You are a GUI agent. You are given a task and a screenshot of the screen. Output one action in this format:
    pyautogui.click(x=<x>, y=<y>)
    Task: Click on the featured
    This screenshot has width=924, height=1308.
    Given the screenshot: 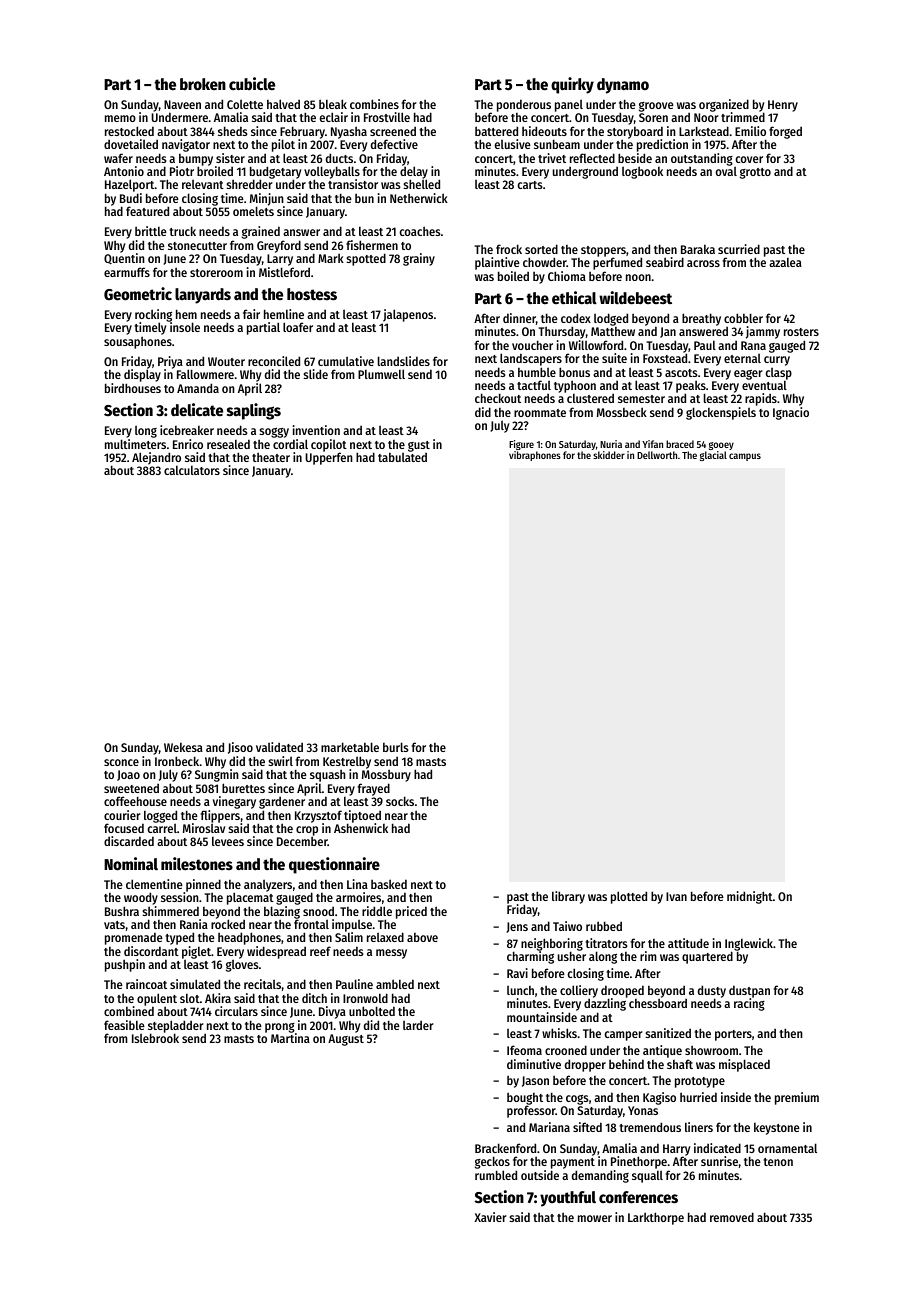 What is the action you would take?
    pyautogui.click(x=147, y=211)
